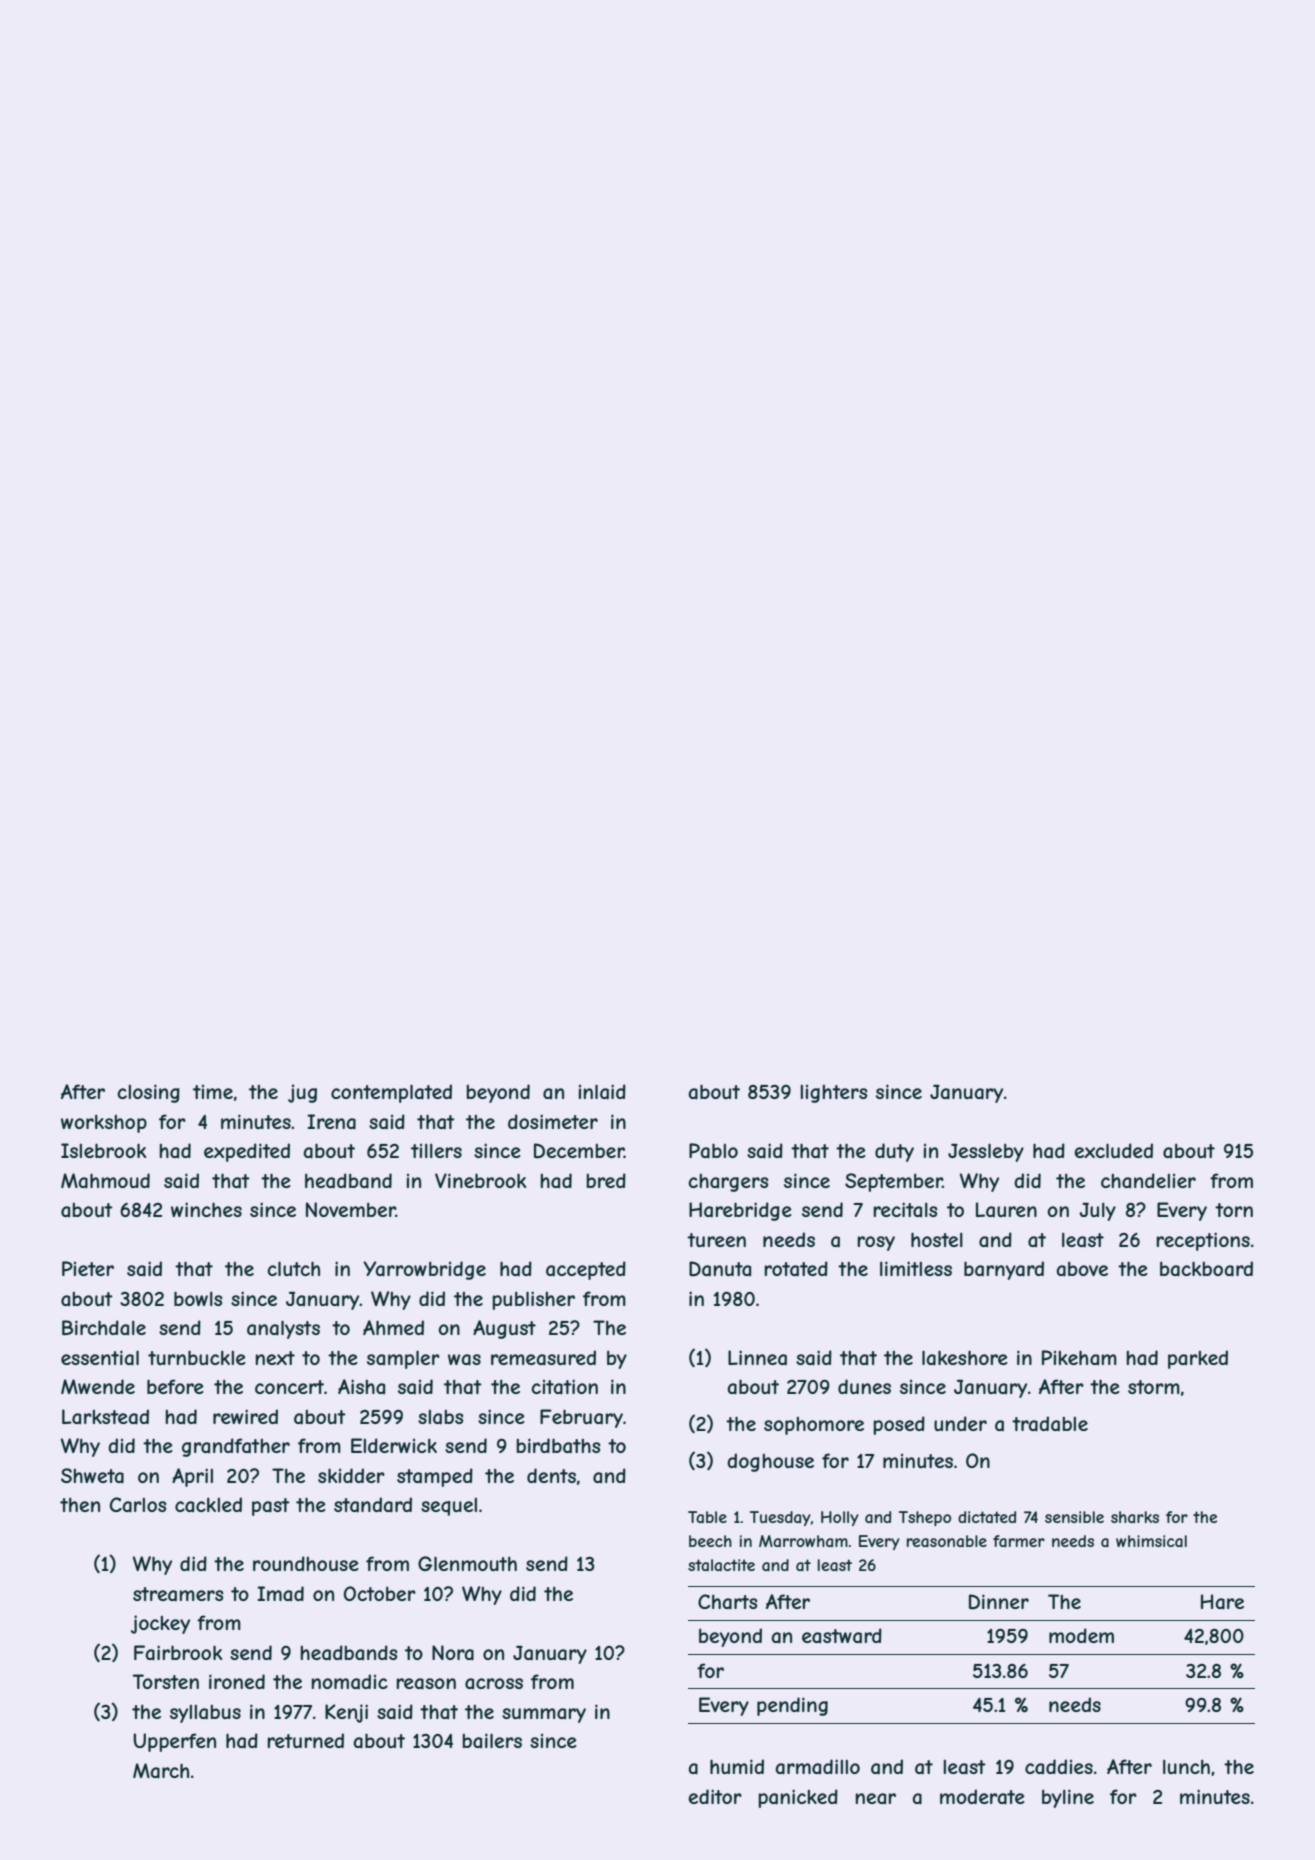 This screenshot has height=1860, width=1315. What do you see at coordinates (1097, 1211) in the screenshot?
I see `July` at bounding box center [1097, 1211].
